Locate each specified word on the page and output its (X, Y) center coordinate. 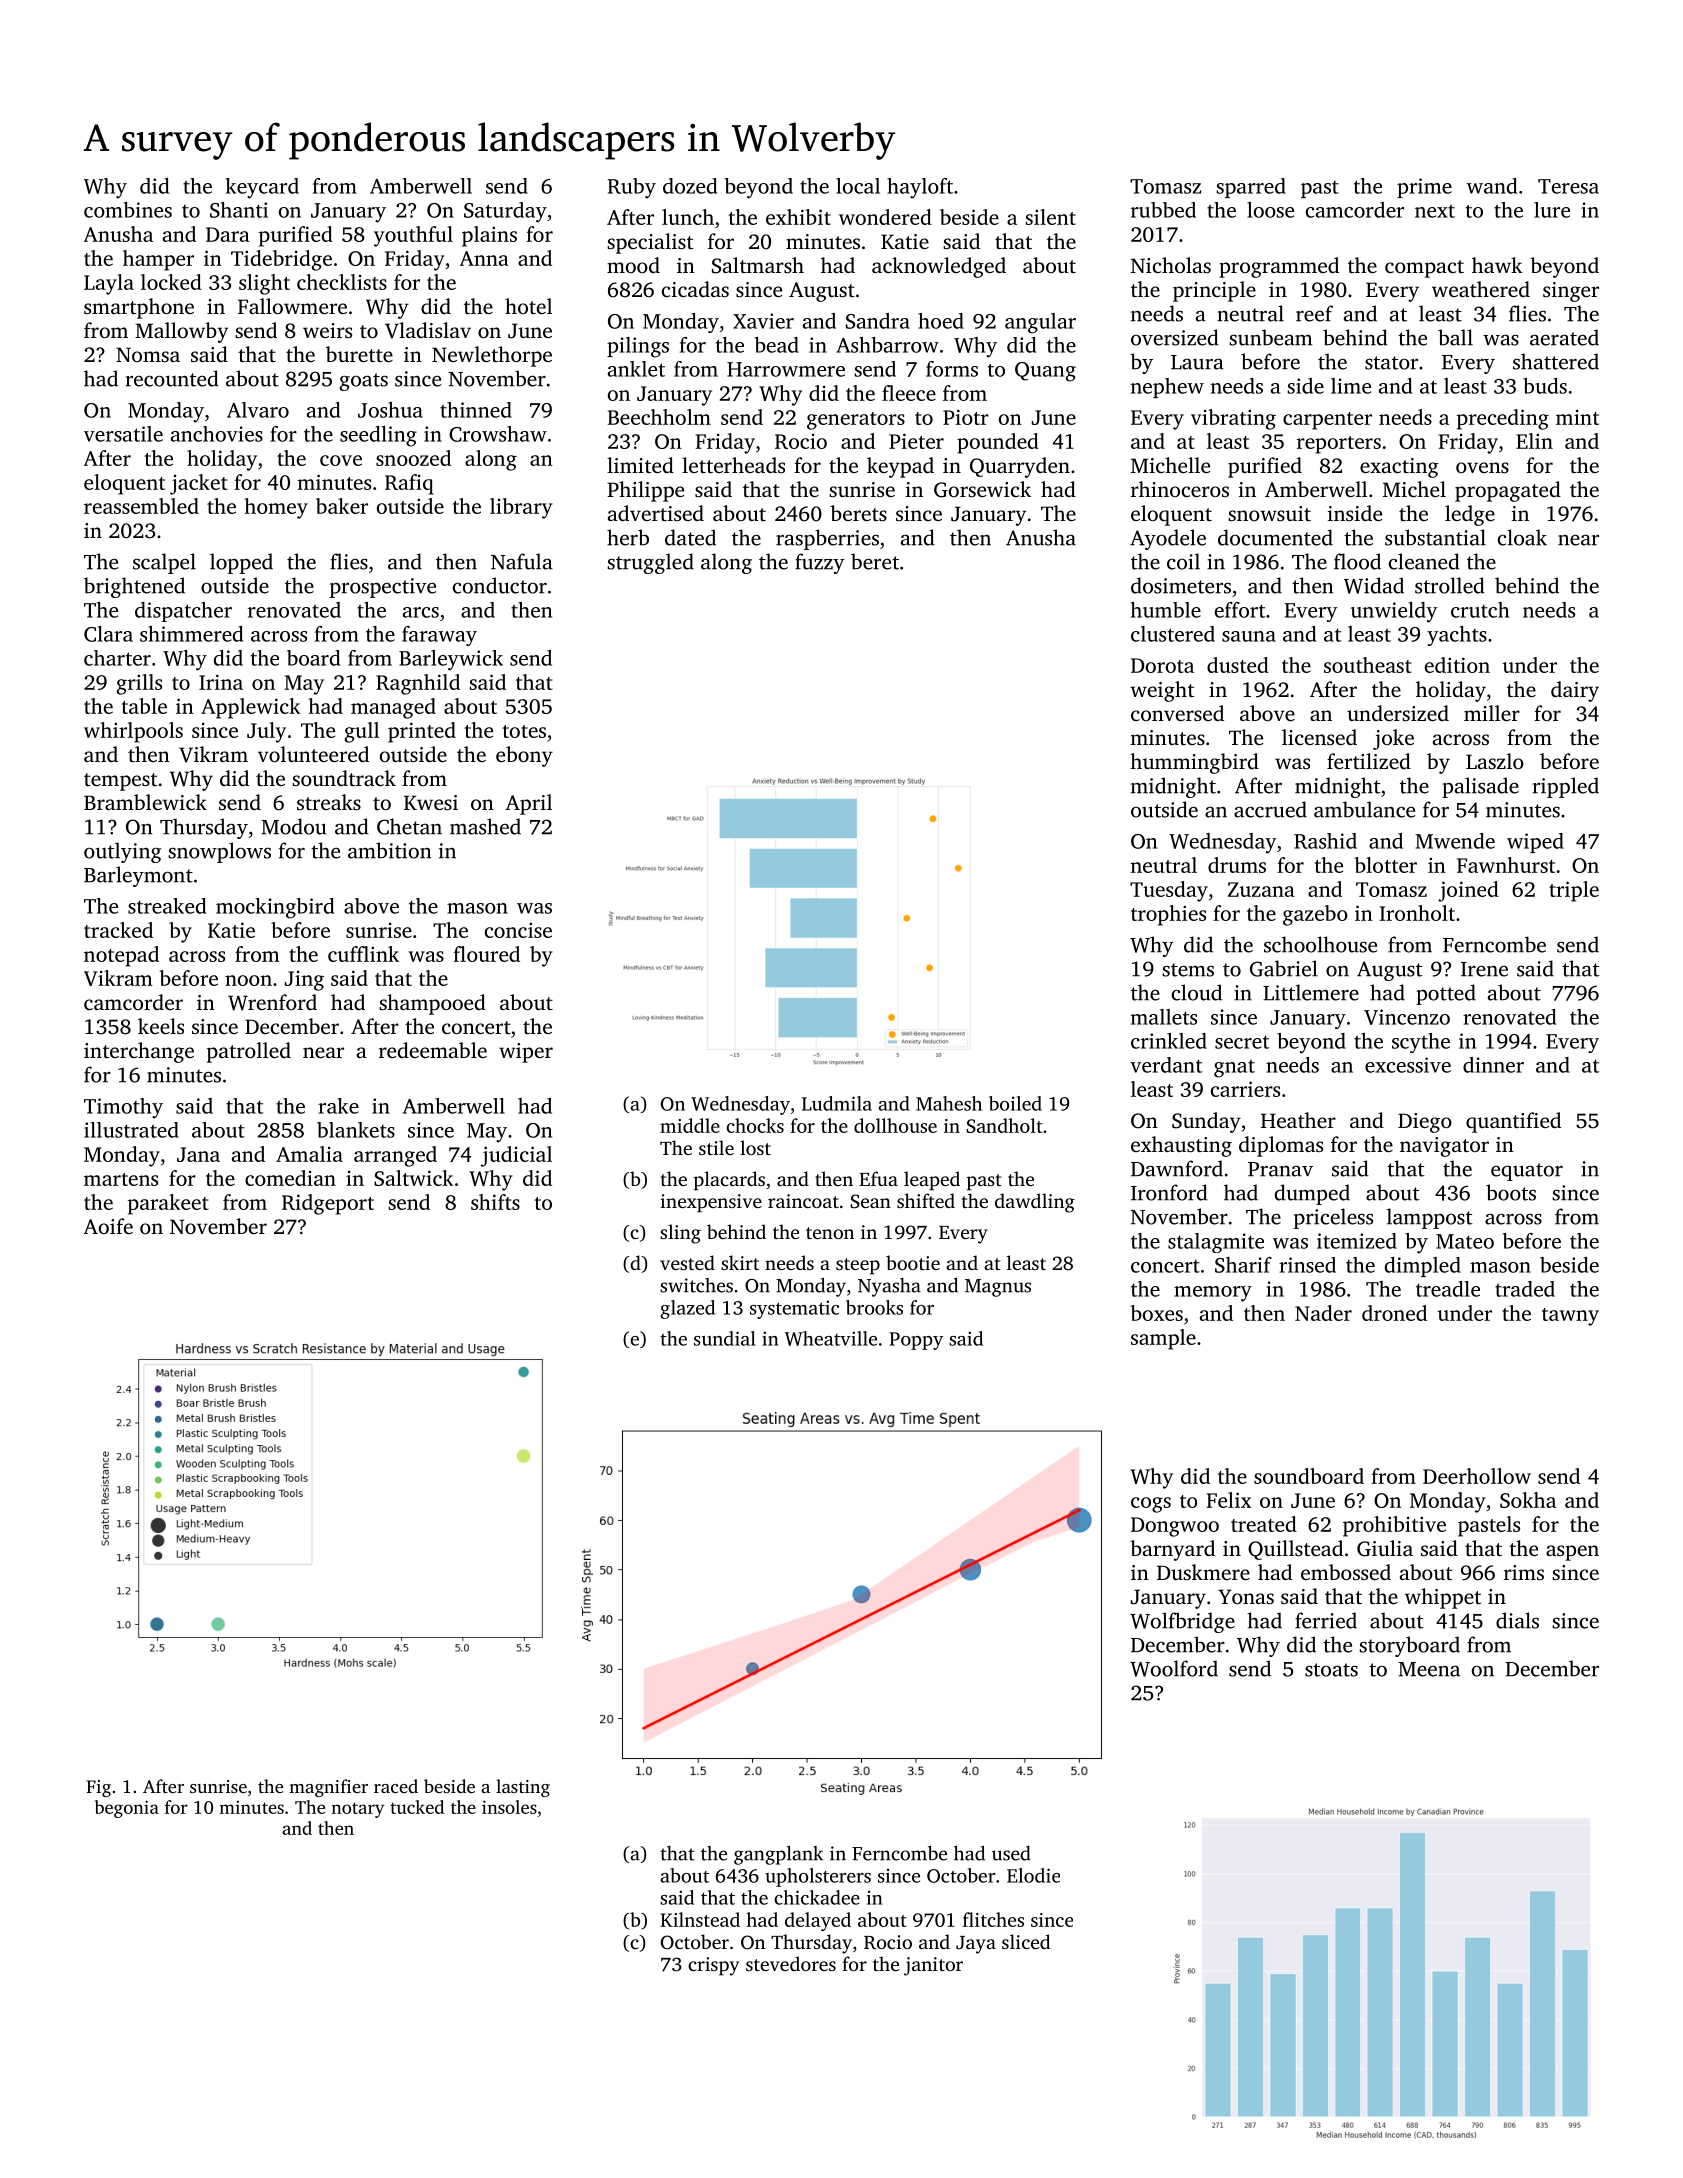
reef (1314, 313)
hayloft (920, 188)
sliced (1026, 1941)
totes (524, 731)
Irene (1484, 969)
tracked (118, 930)
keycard (262, 188)
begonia (127, 1809)
